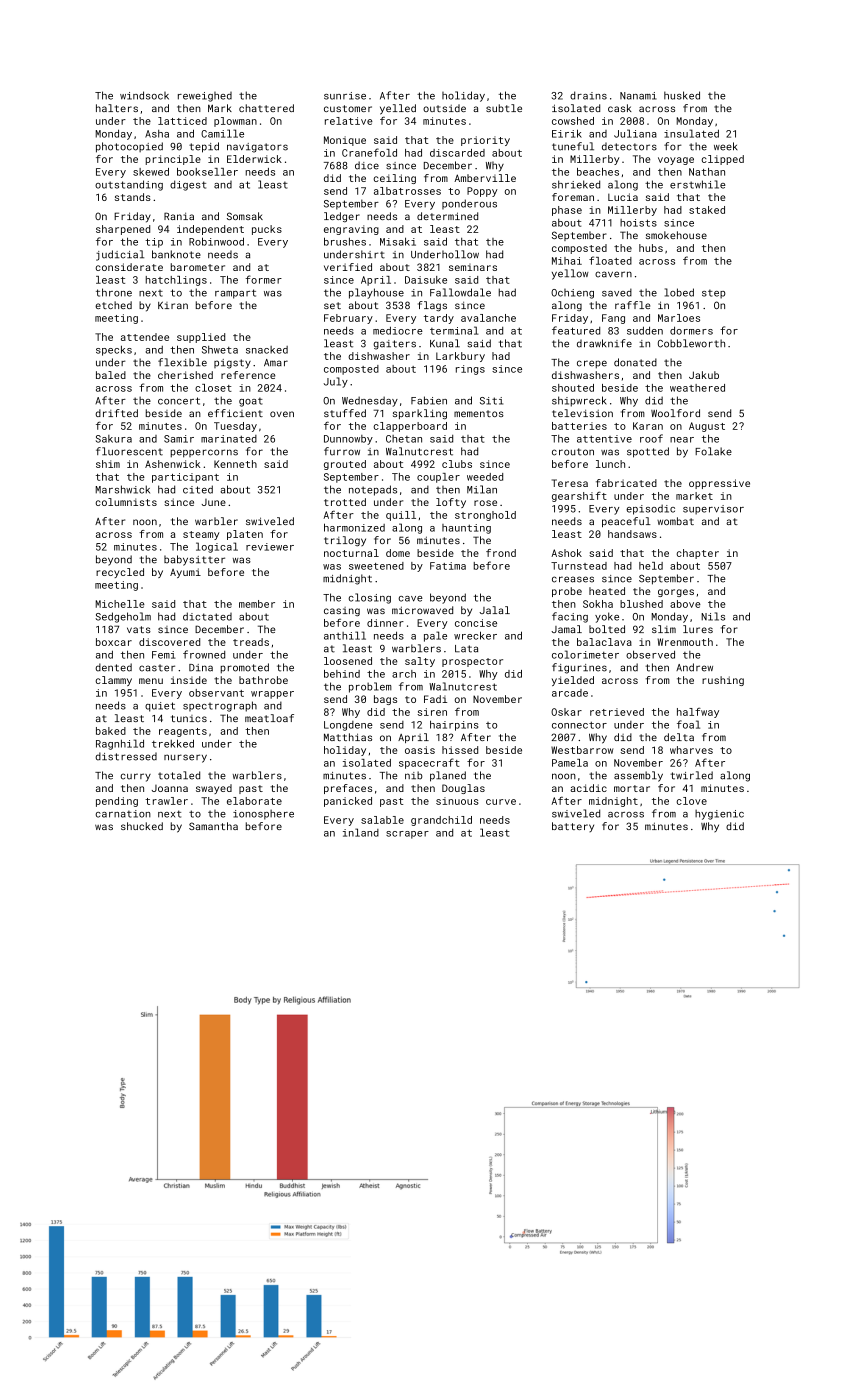 The height and width of the screenshot is (1400, 849). Describe the element at coordinates (345, 96) in the screenshot. I see `sunrise` at that location.
